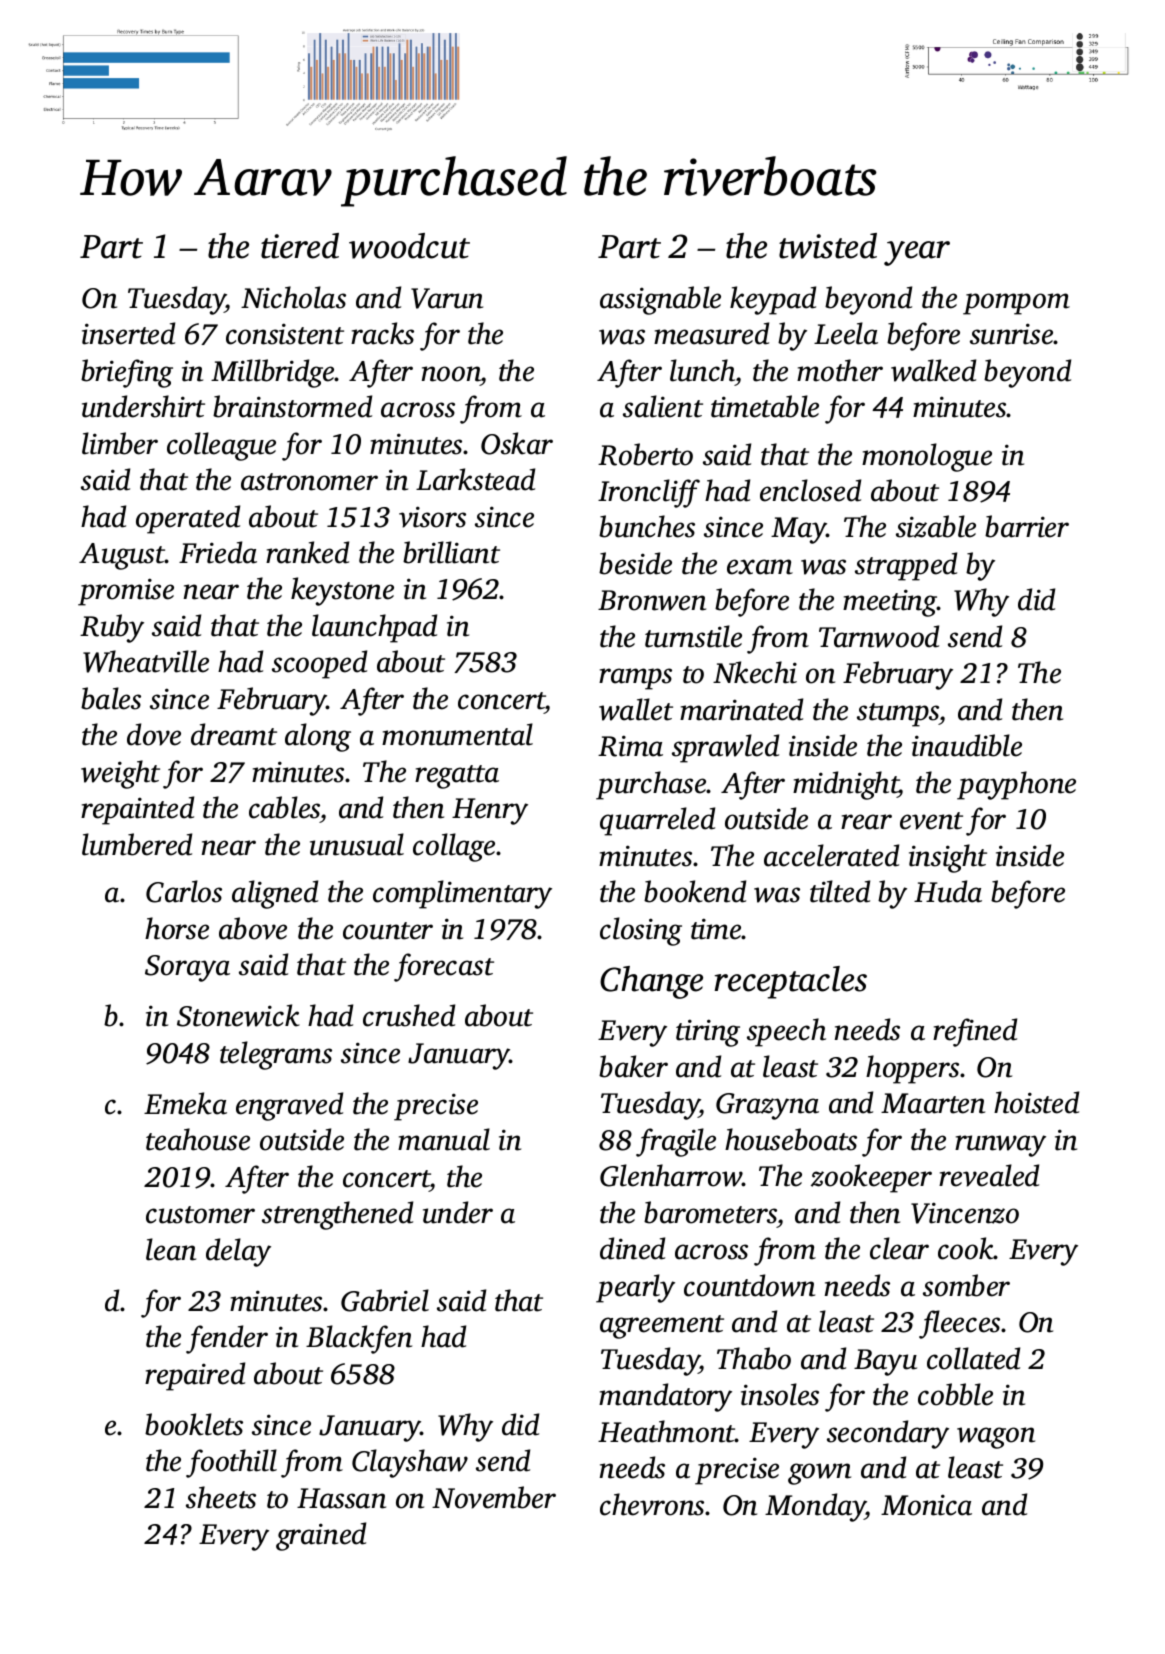 The width and height of the image is (1165, 1654). What do you see at coordinates (660, 300) in the image?
I see `assignable` at bounding box center [660, 300].
